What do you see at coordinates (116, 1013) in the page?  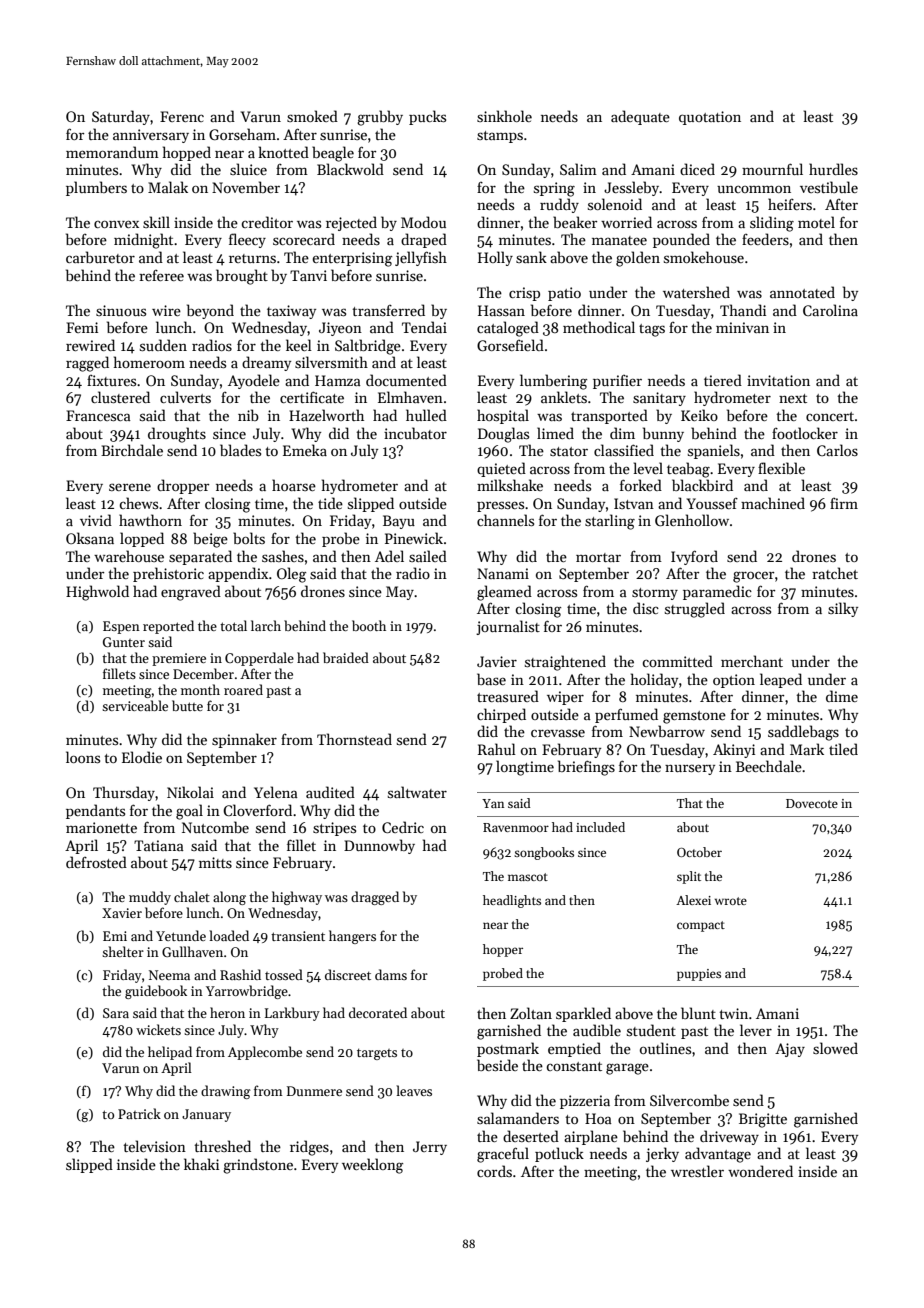 I see `Sara` at bounding box center [116, 1013].
